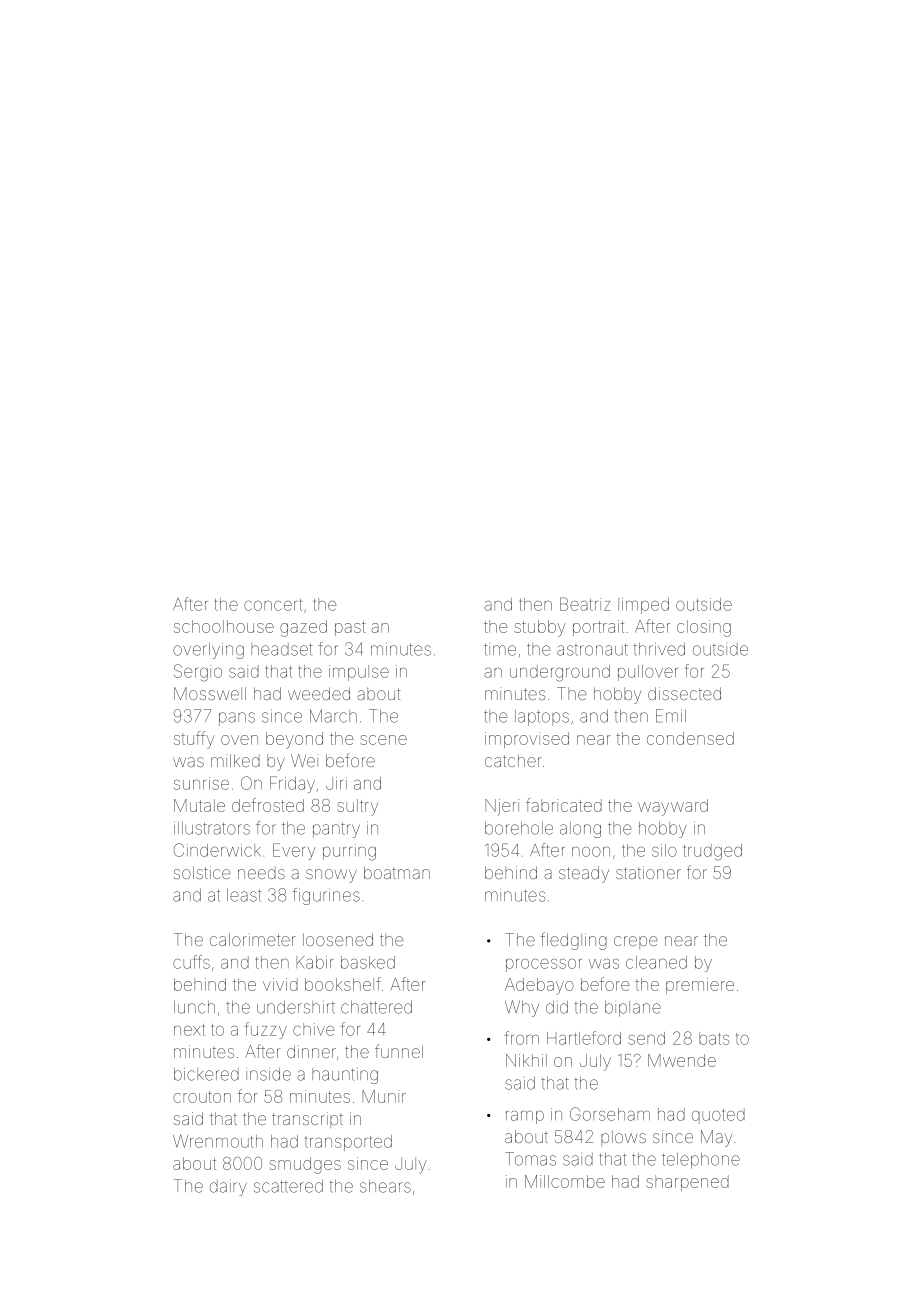 The height and width of the image is (1311, 924). What do you see at coordinates (585, 604) in the image?
I see `Beatriz` at bounding box center [585, 604].
